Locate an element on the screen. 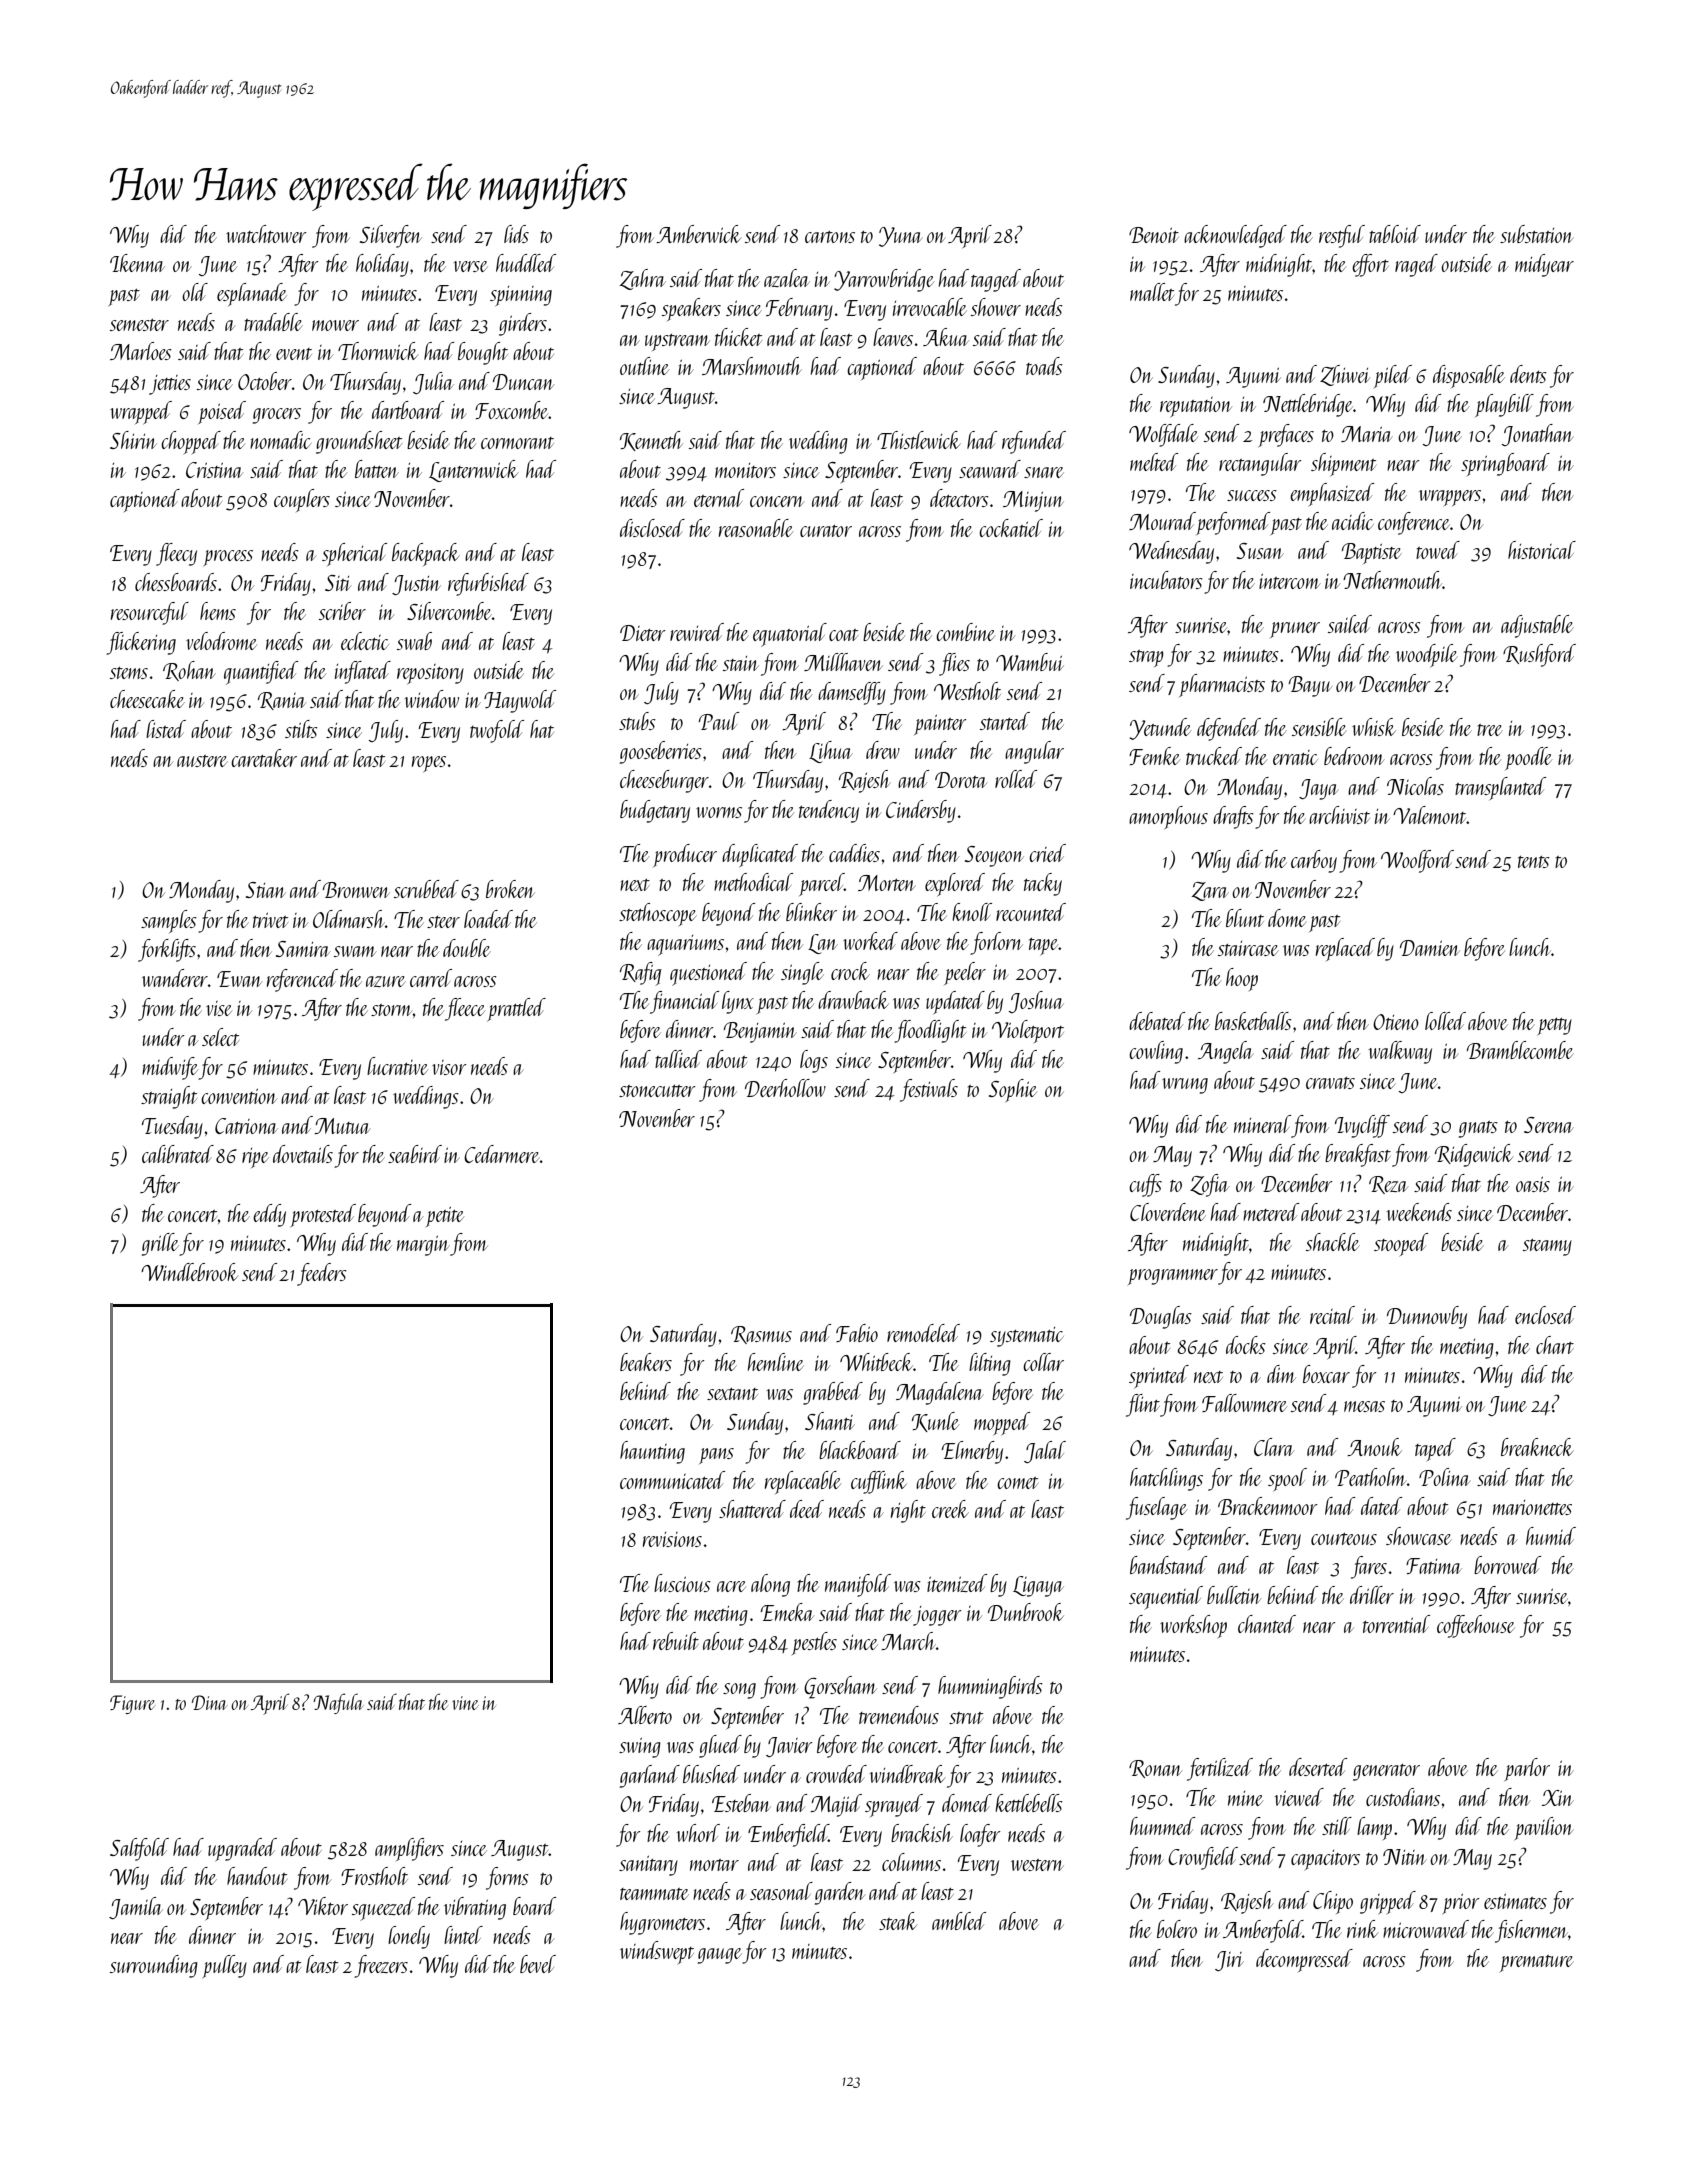 The image size is (1683, 2178). tremendous is located at coordinates (899, 1715).
